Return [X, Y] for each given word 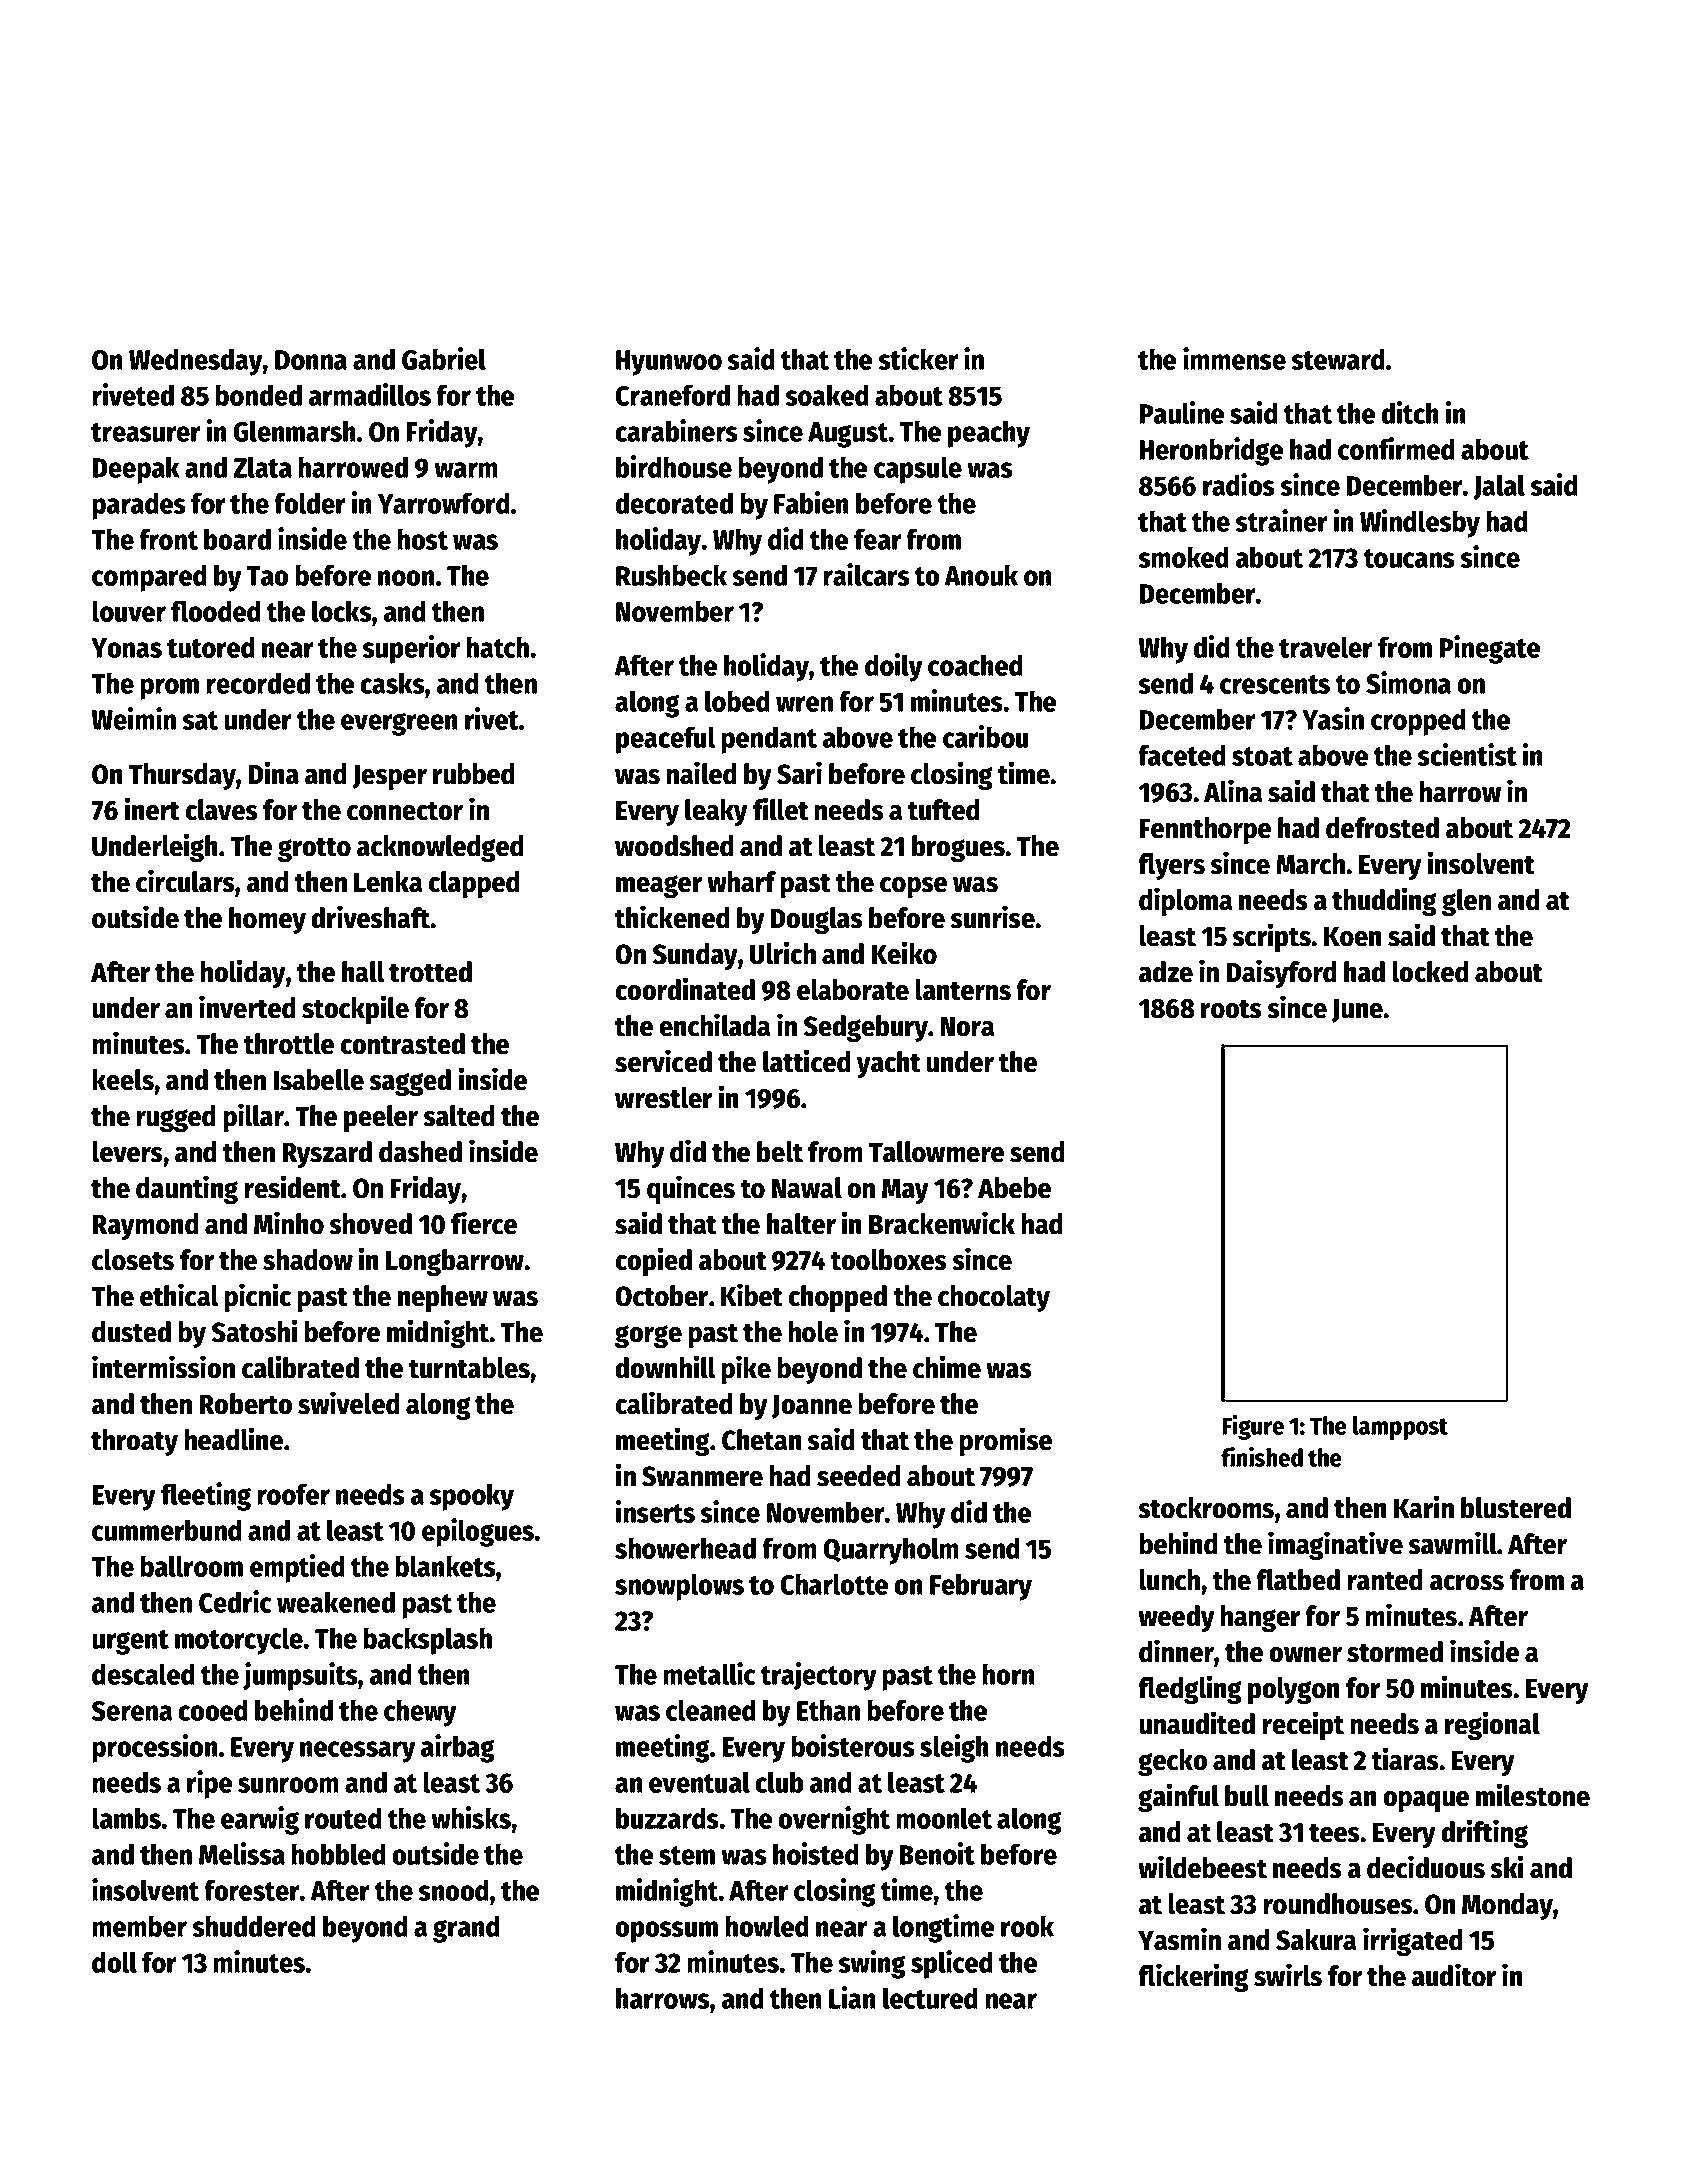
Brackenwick [942, 1223]
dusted [131, 1332]
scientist [1467, 754]
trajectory [819, 1676]
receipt [1303, 1725]
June [1358, 1011]
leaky [716, 812]
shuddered [254, 1926]
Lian [852, 1997]
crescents [1275, 684]
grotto [314, 849]
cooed [213, 1710]
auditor [1454, 1975]
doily [894, 667]
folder [310, 503]
